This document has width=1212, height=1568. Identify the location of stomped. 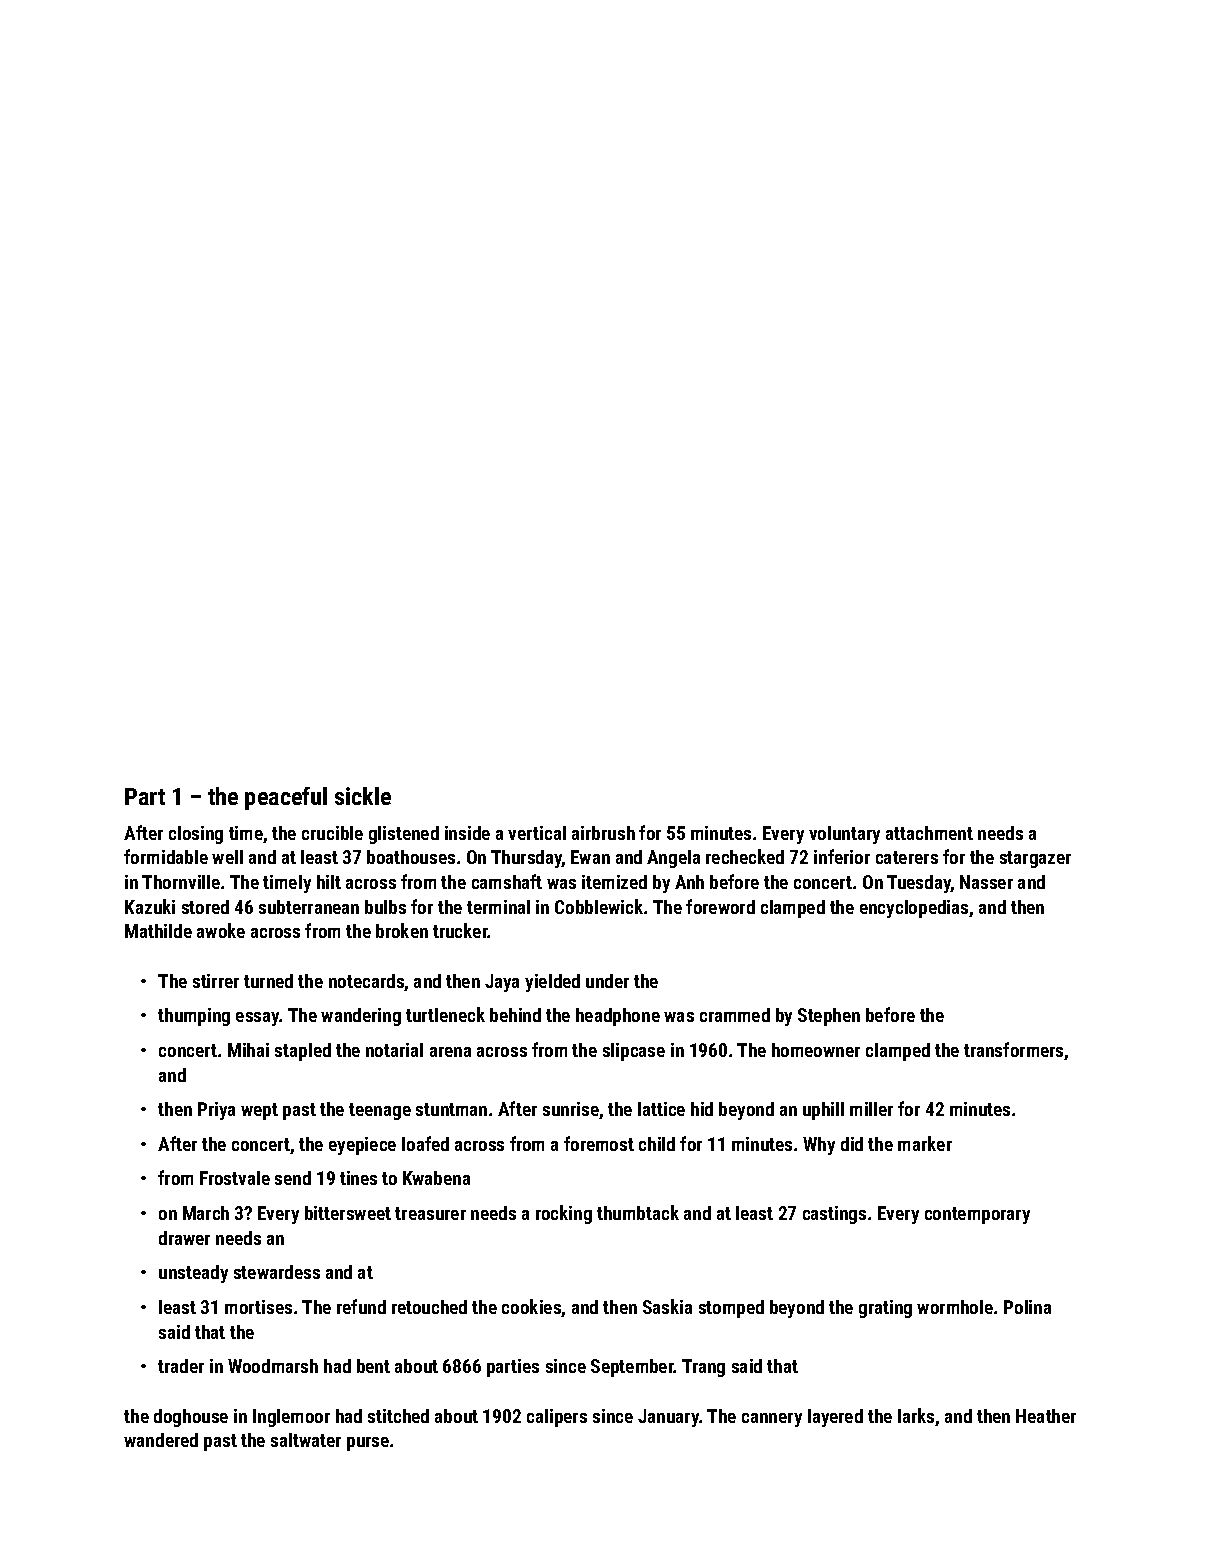
(731, 1309).
